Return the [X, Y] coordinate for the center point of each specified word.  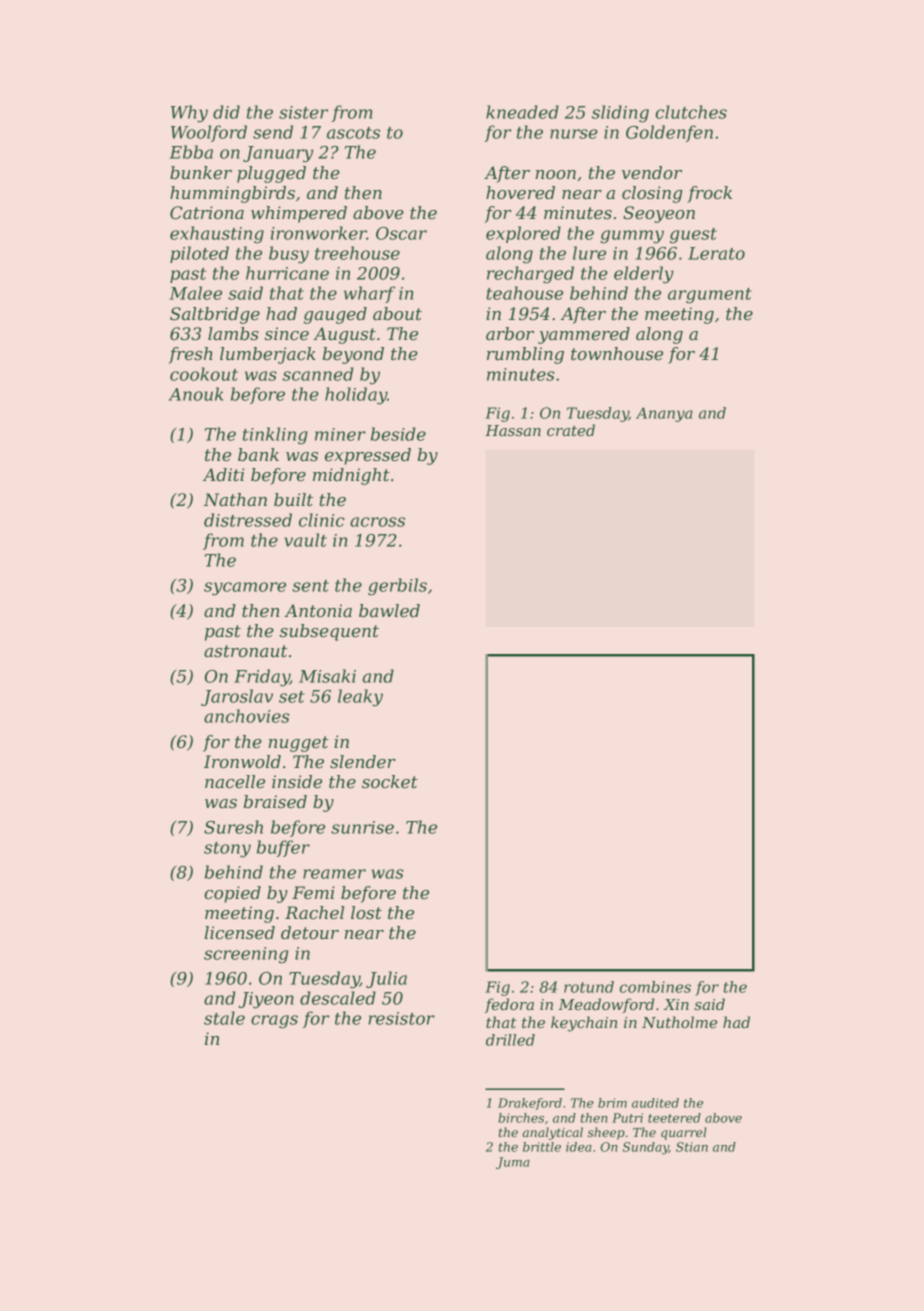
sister [303, 112]
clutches [691, 112]
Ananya [664, 414]
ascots [353, 133]
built [293, 499]
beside [398, 434]
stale [224, 1018]
